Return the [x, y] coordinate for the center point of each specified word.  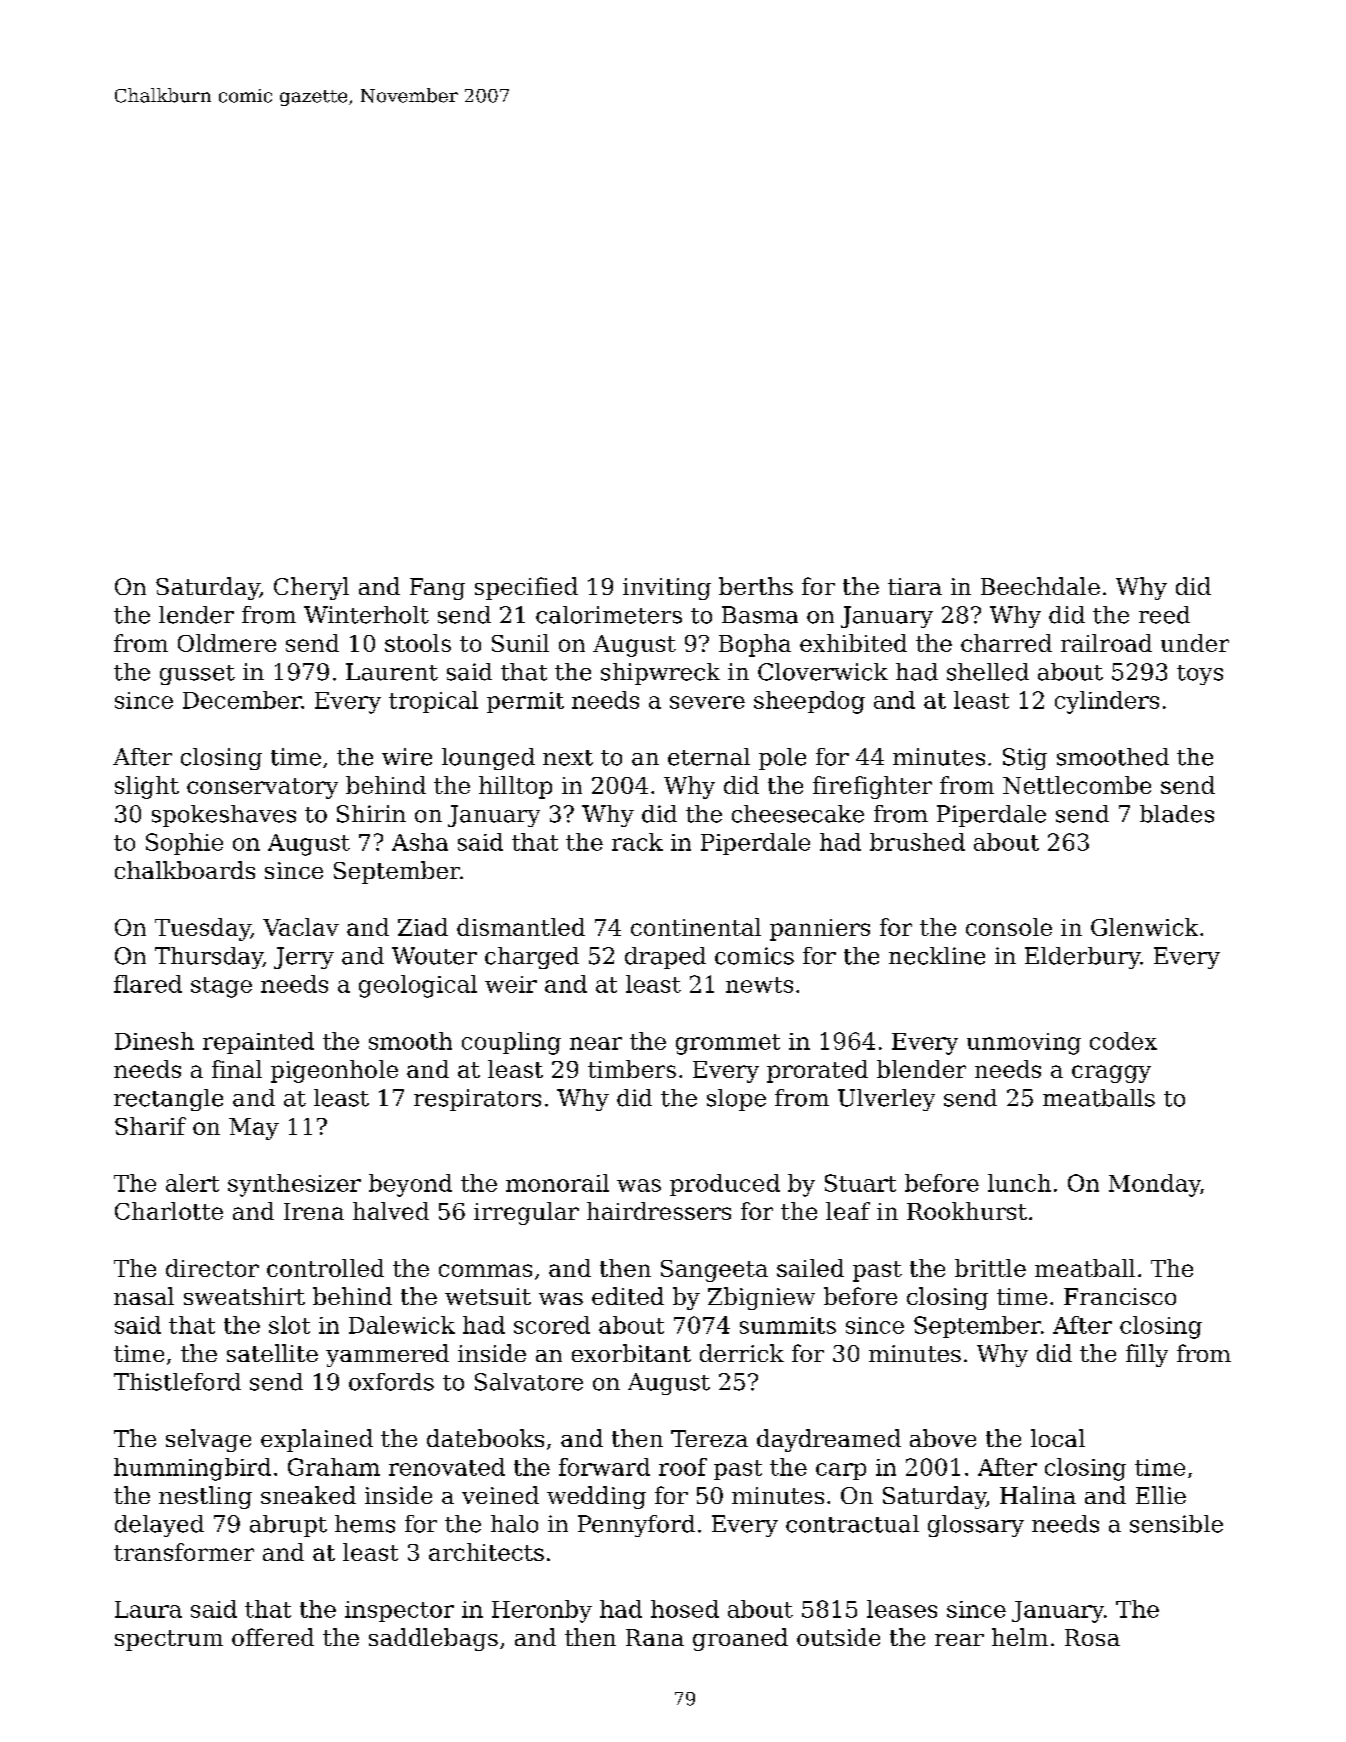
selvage [208, 1440]
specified [526, 588]
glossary [976, 1526]
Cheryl [311, 588]
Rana [655, 1637]
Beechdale [1040, 586]
